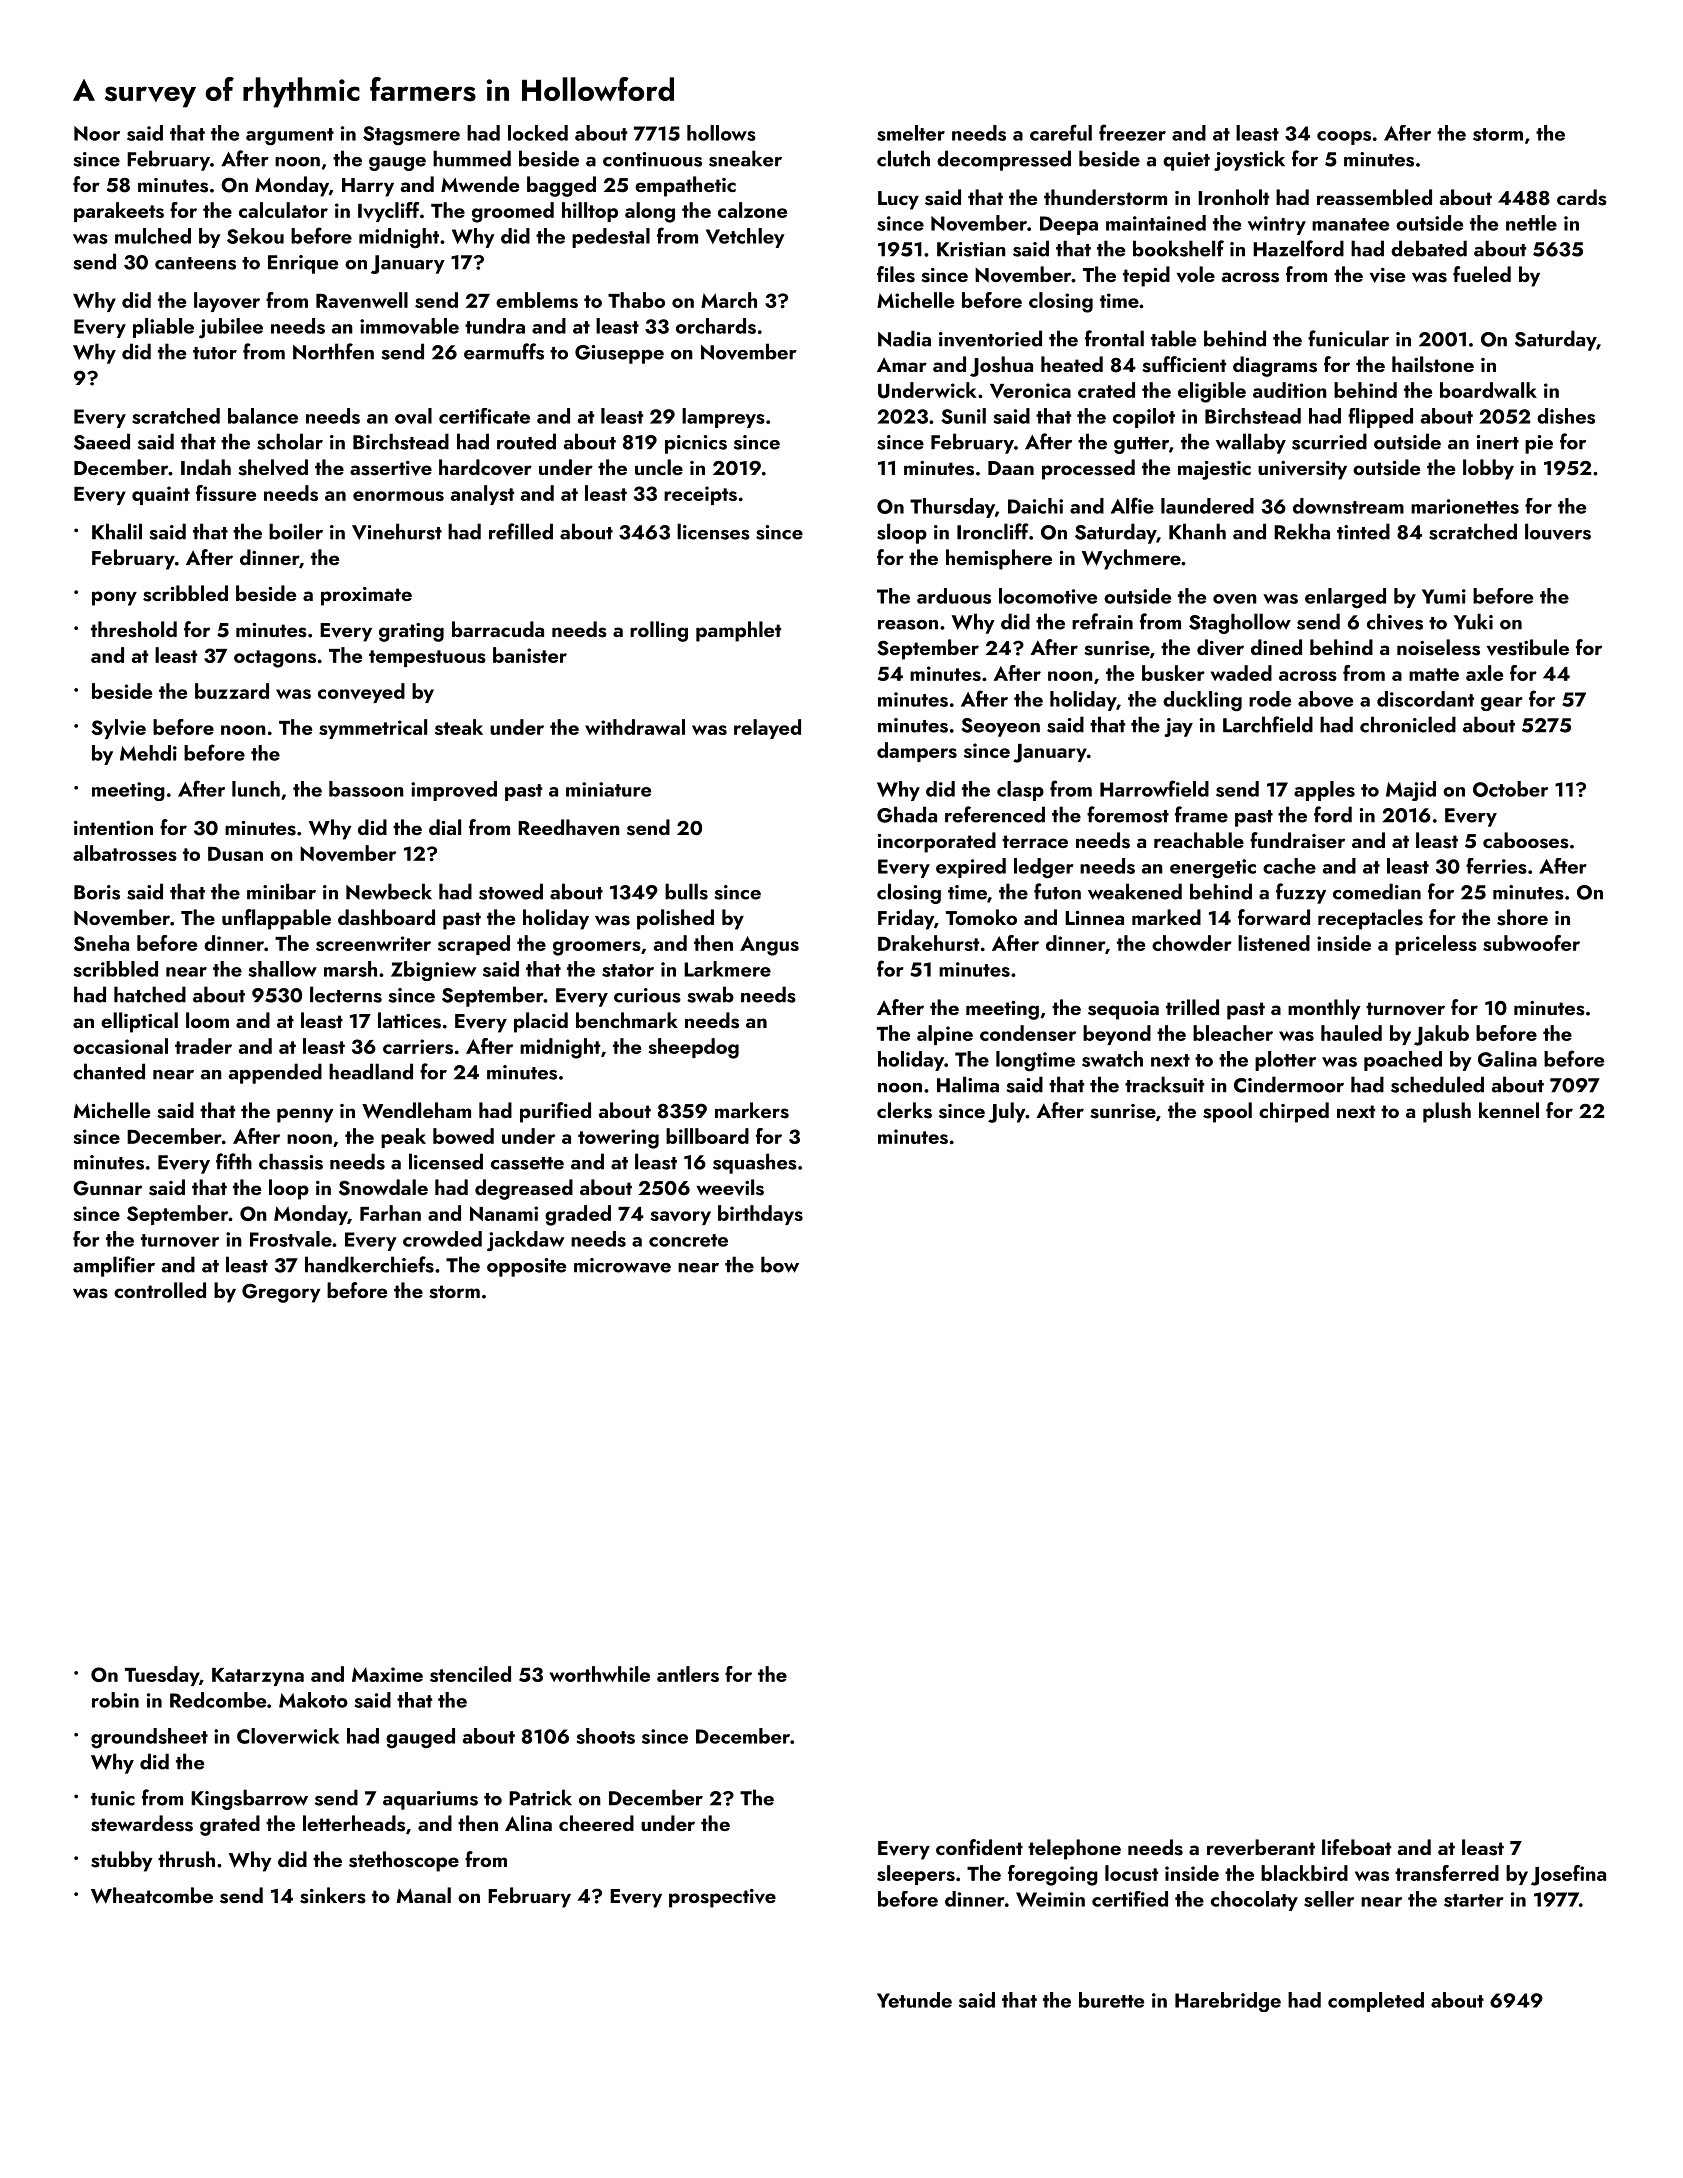  I want to click on lunch, so click(256, 789).
